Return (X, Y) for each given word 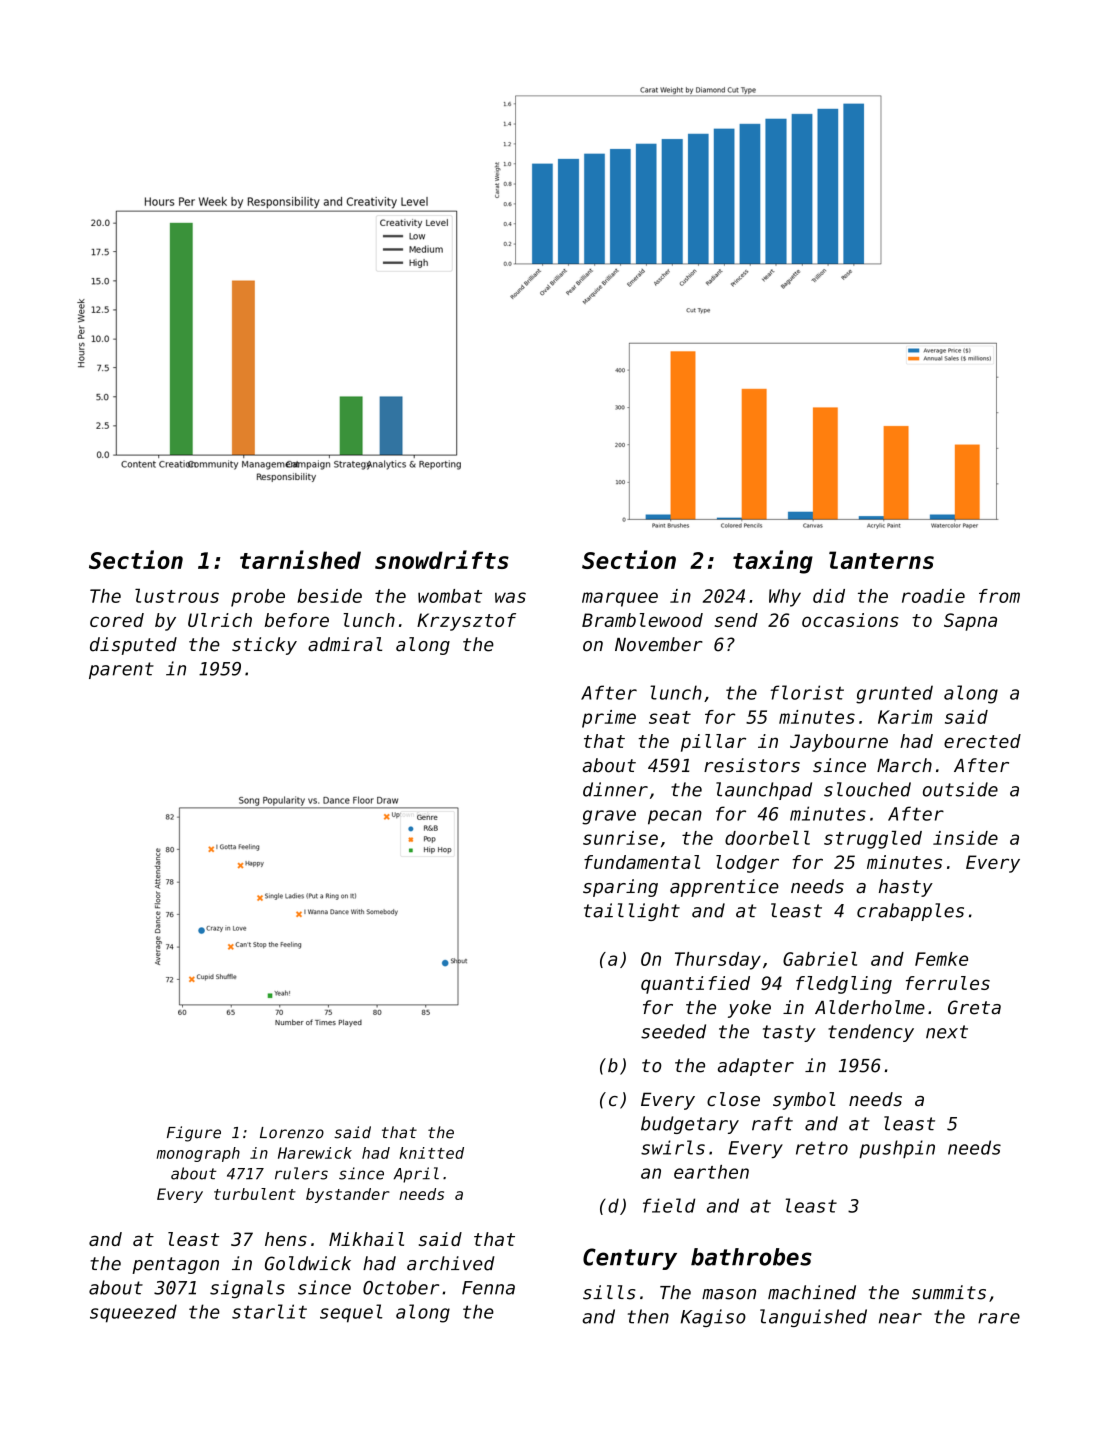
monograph (198, 1154)
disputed (133, 646)
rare (999, 1318)
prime (609, 719)
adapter (756, 1067)
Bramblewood (642, 620)
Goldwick (308, 1263)
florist (807, 692)
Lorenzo (292, 1133)
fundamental (642, 862)
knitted (431, 1153)
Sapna (970, 622)
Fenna (488, 1288)
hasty (906, 888)
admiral (345, 644)
